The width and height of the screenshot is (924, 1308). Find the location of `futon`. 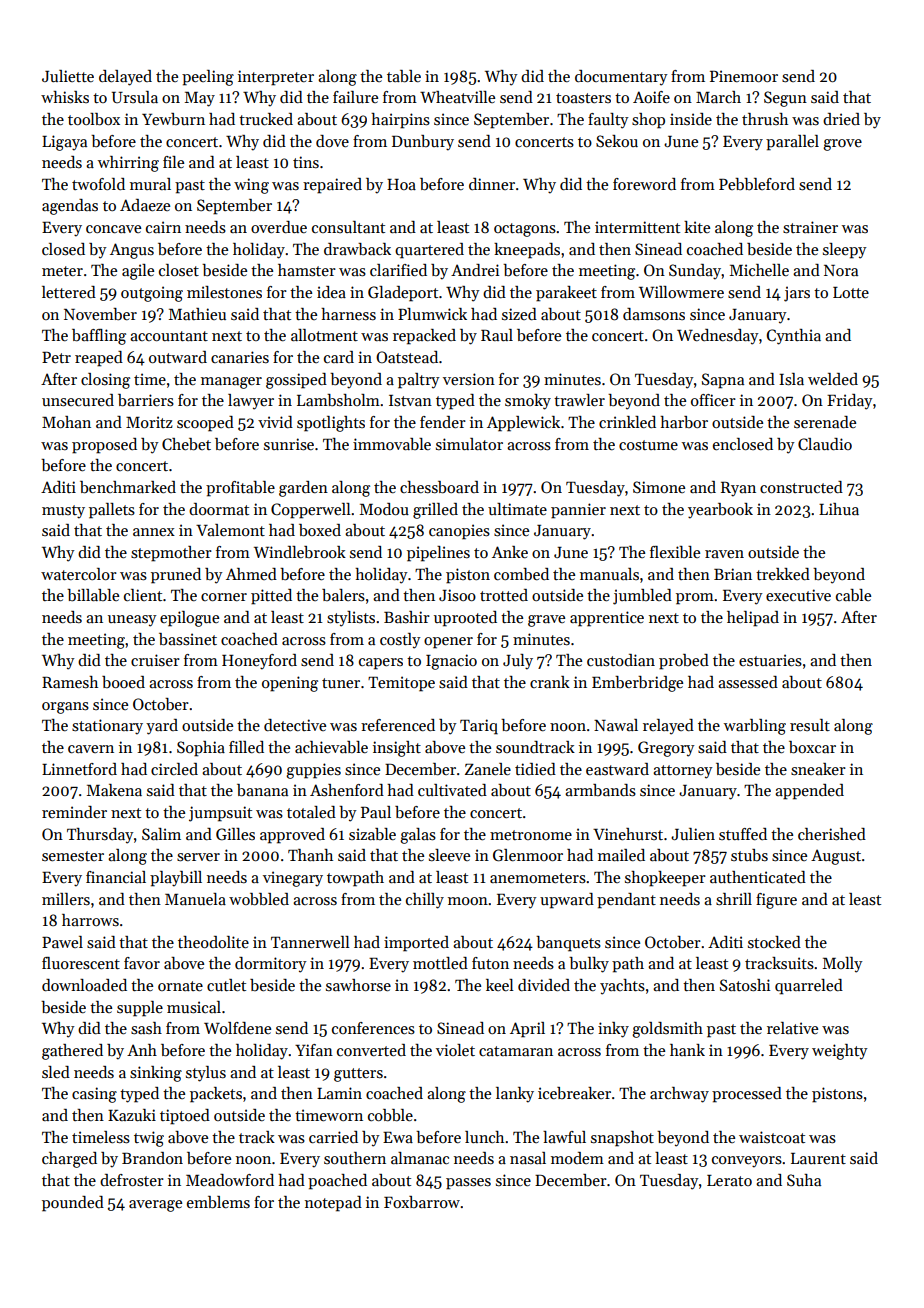

futon is located at coordinates (490, 963).
